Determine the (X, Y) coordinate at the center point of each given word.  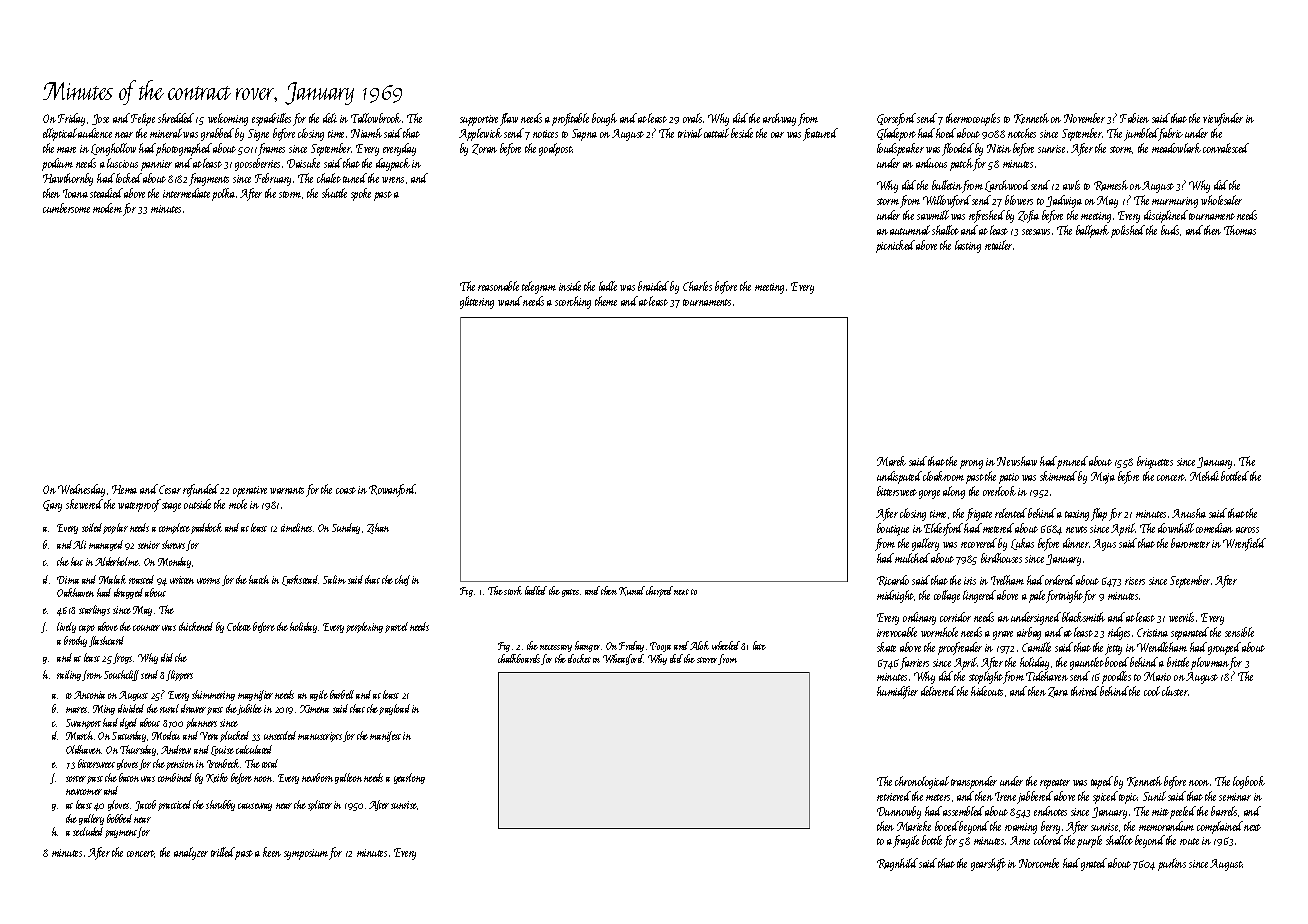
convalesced (1226, 148)
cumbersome (66, 208)
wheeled (727, 645)
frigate (979, 514)
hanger (587, 646)
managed (106, 545)
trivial (690, 133)
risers (1135, 581)
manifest (385, 736)
